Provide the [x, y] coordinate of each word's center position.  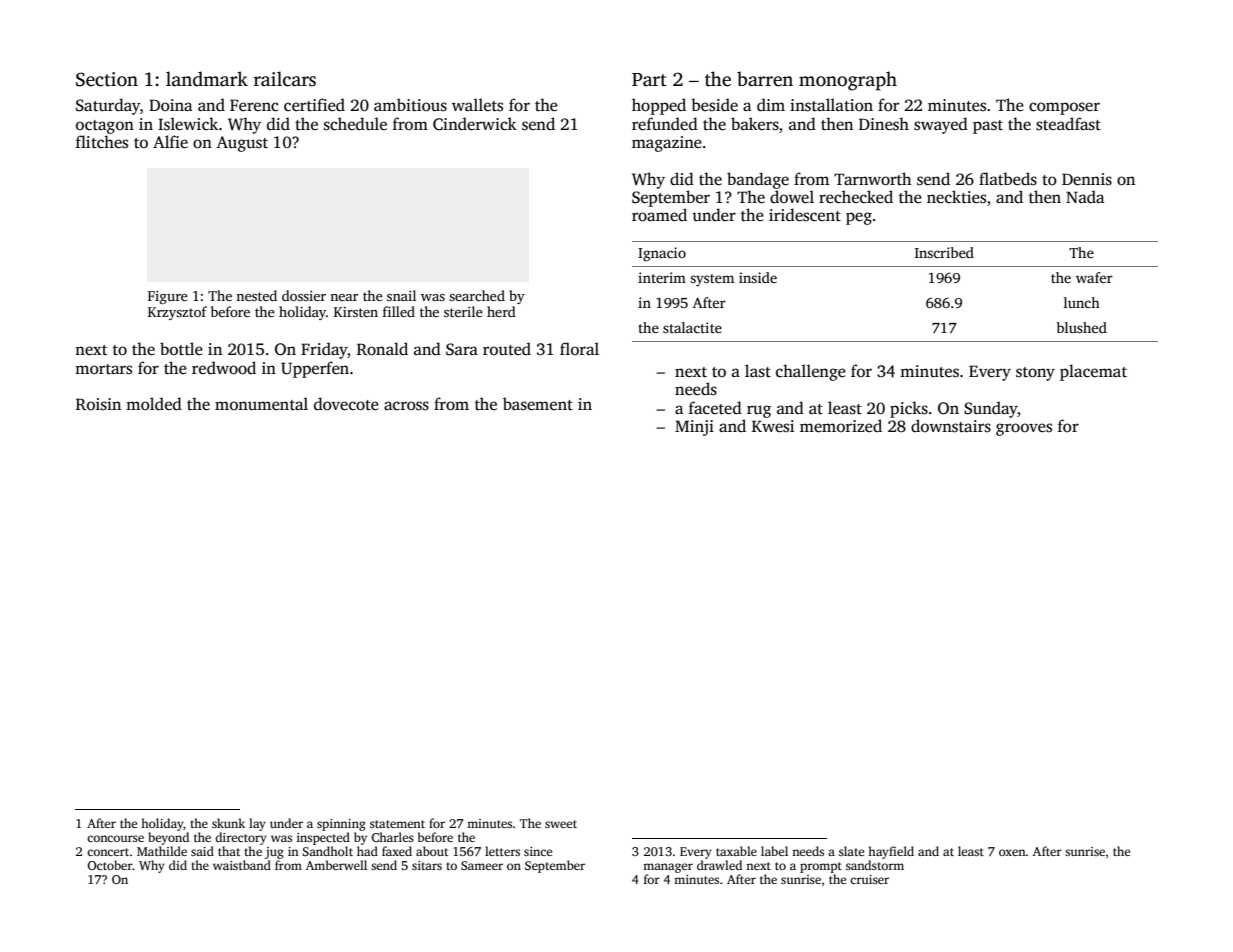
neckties [956, 197]
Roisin [98, 404]
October [110, 865]
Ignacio [662, 254]
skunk [228, 823]
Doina [170, 105]
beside [714, 105]
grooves [1024, 429]
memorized [841, 426]
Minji [694, 428]
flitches [102, 142]
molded [154, 404]
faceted [715, 408]
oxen [1012, 852]
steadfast [1068, 124]
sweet [561, 824]
